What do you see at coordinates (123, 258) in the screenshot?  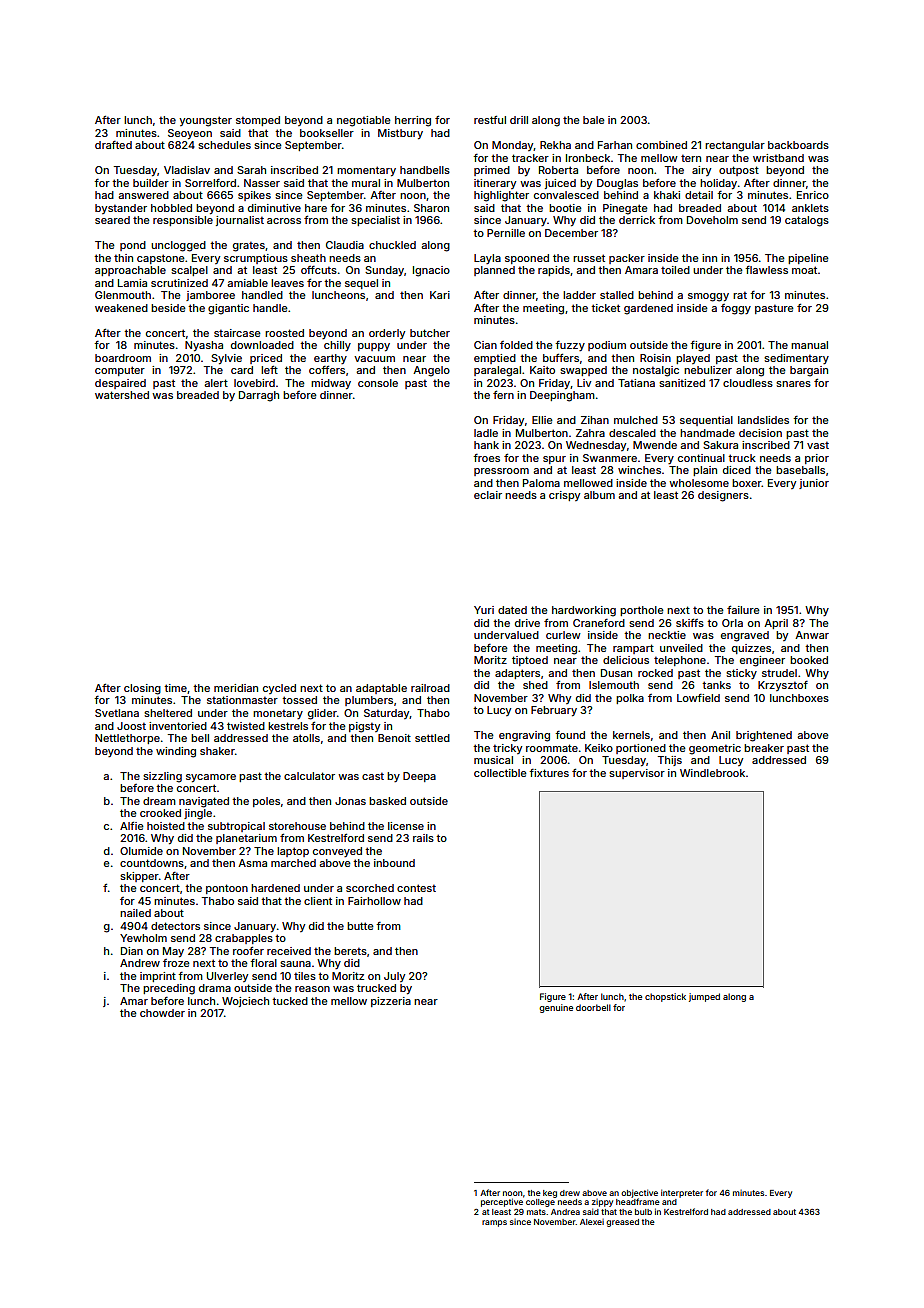 I see `thin` at bounding box center [123, 258].
